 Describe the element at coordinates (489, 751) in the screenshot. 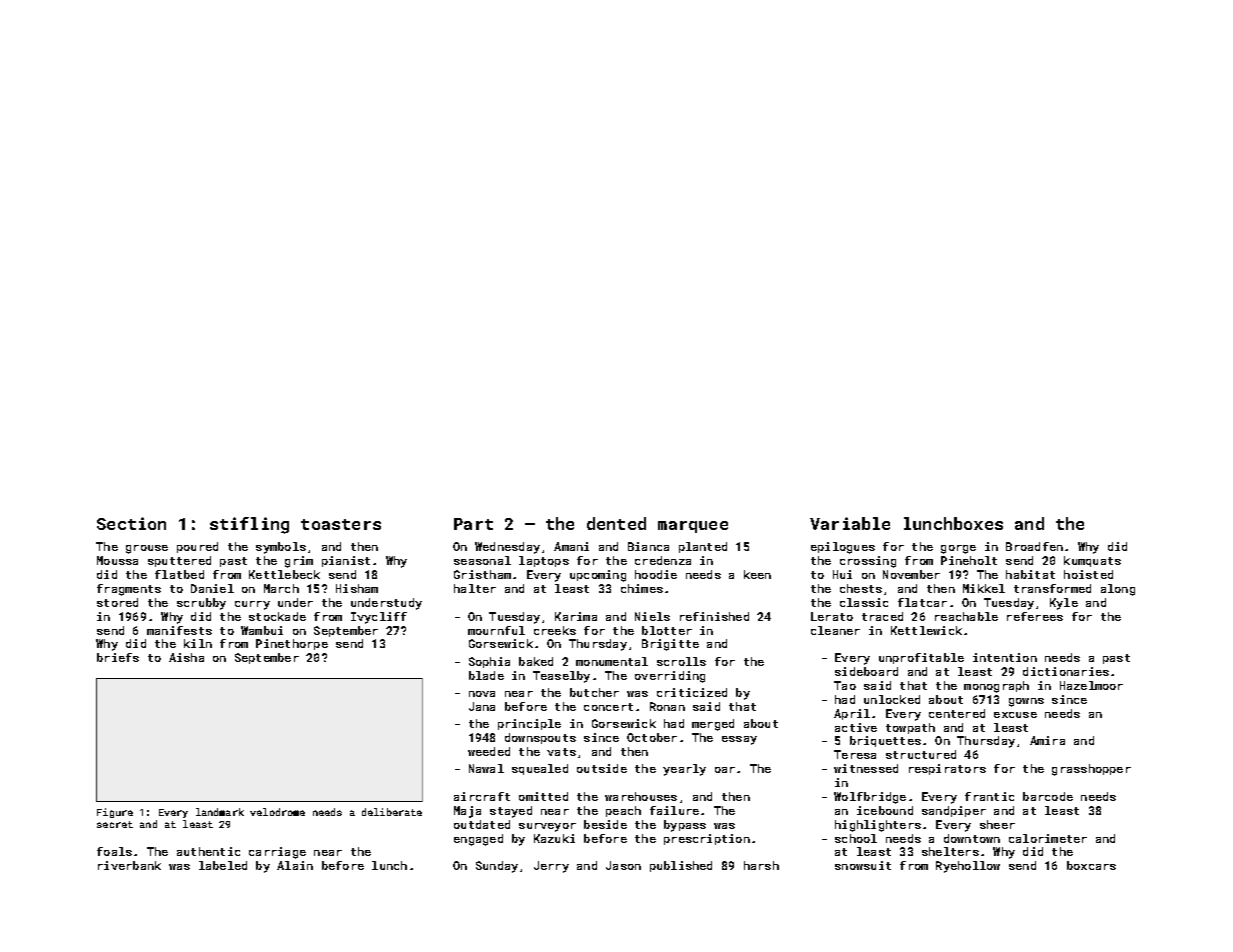

I see `weeded` at that location.
